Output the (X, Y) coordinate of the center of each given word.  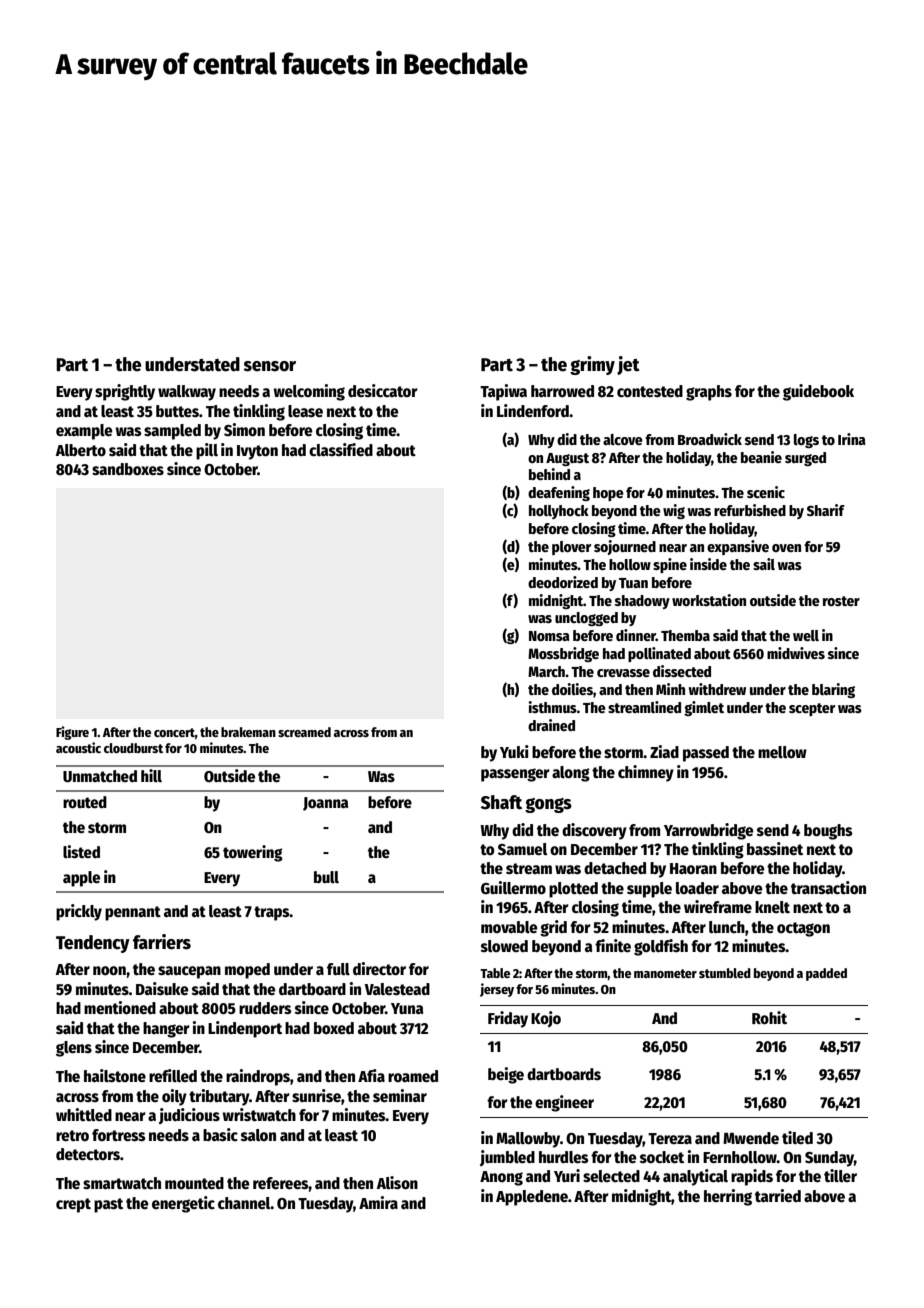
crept (73, 1205)
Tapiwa (503, 392)
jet (628, 365)
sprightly (125, 392)
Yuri (567, 1175)
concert (174, 732)
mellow (782, 752)
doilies (572, 689)
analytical (695, 1177)
